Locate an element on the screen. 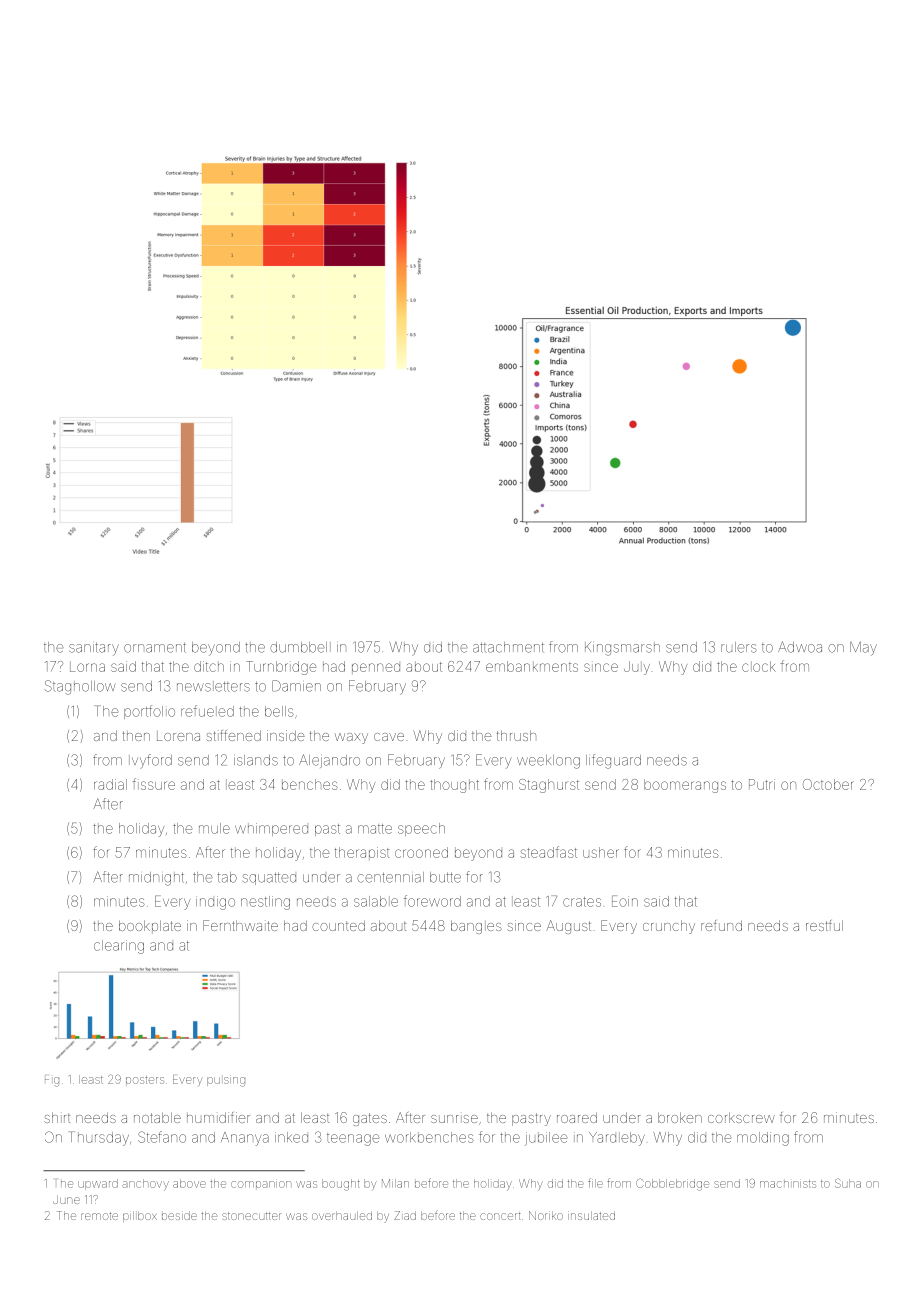 The width and height of the screenshot is (924, 1308). Kingsmarsh is located at coordinates (622, 649).
